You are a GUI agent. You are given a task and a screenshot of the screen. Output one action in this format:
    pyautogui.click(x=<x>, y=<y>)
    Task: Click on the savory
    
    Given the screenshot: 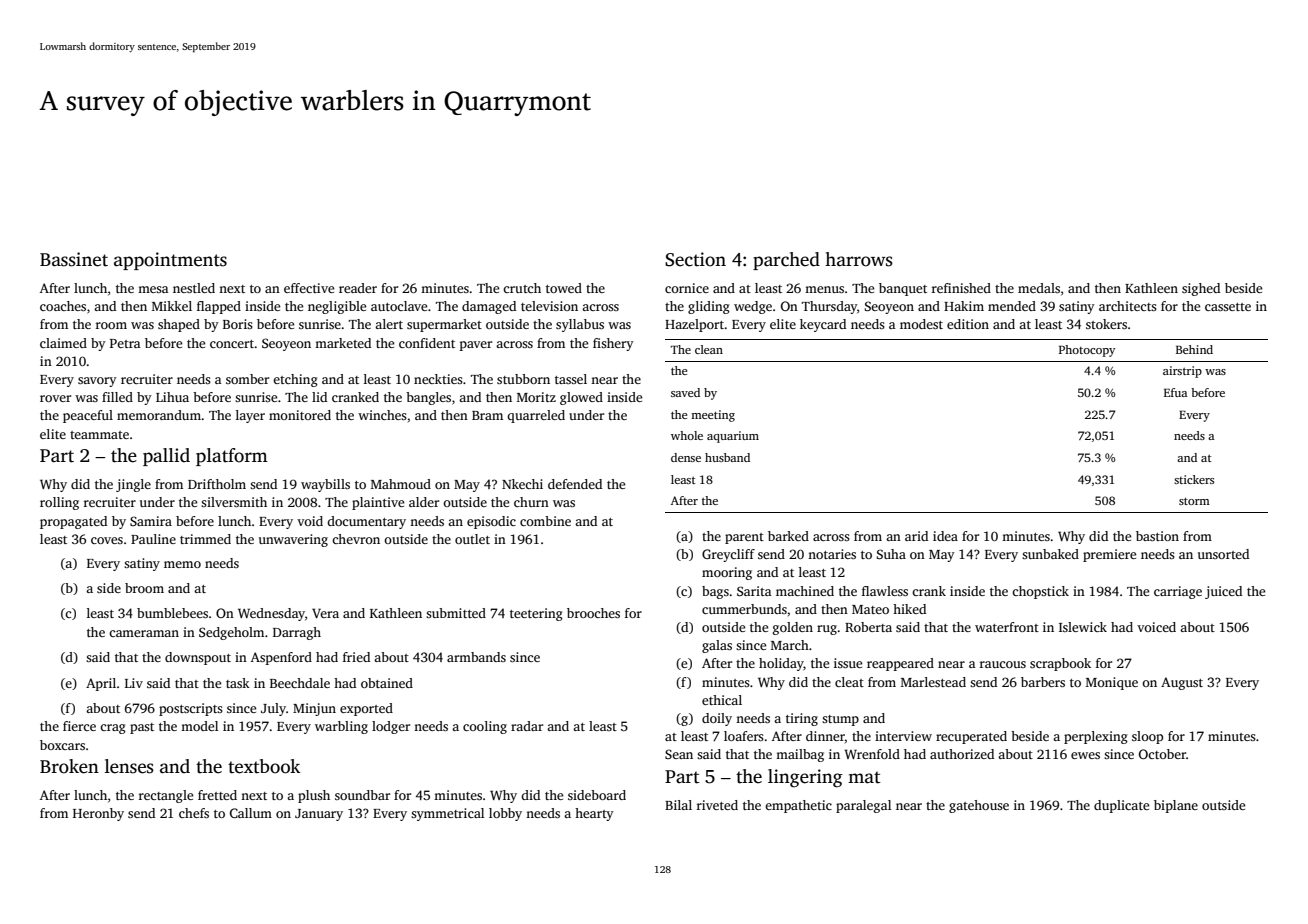 What is the action you would take?
    pyautogui.click(x=97, y=382)
